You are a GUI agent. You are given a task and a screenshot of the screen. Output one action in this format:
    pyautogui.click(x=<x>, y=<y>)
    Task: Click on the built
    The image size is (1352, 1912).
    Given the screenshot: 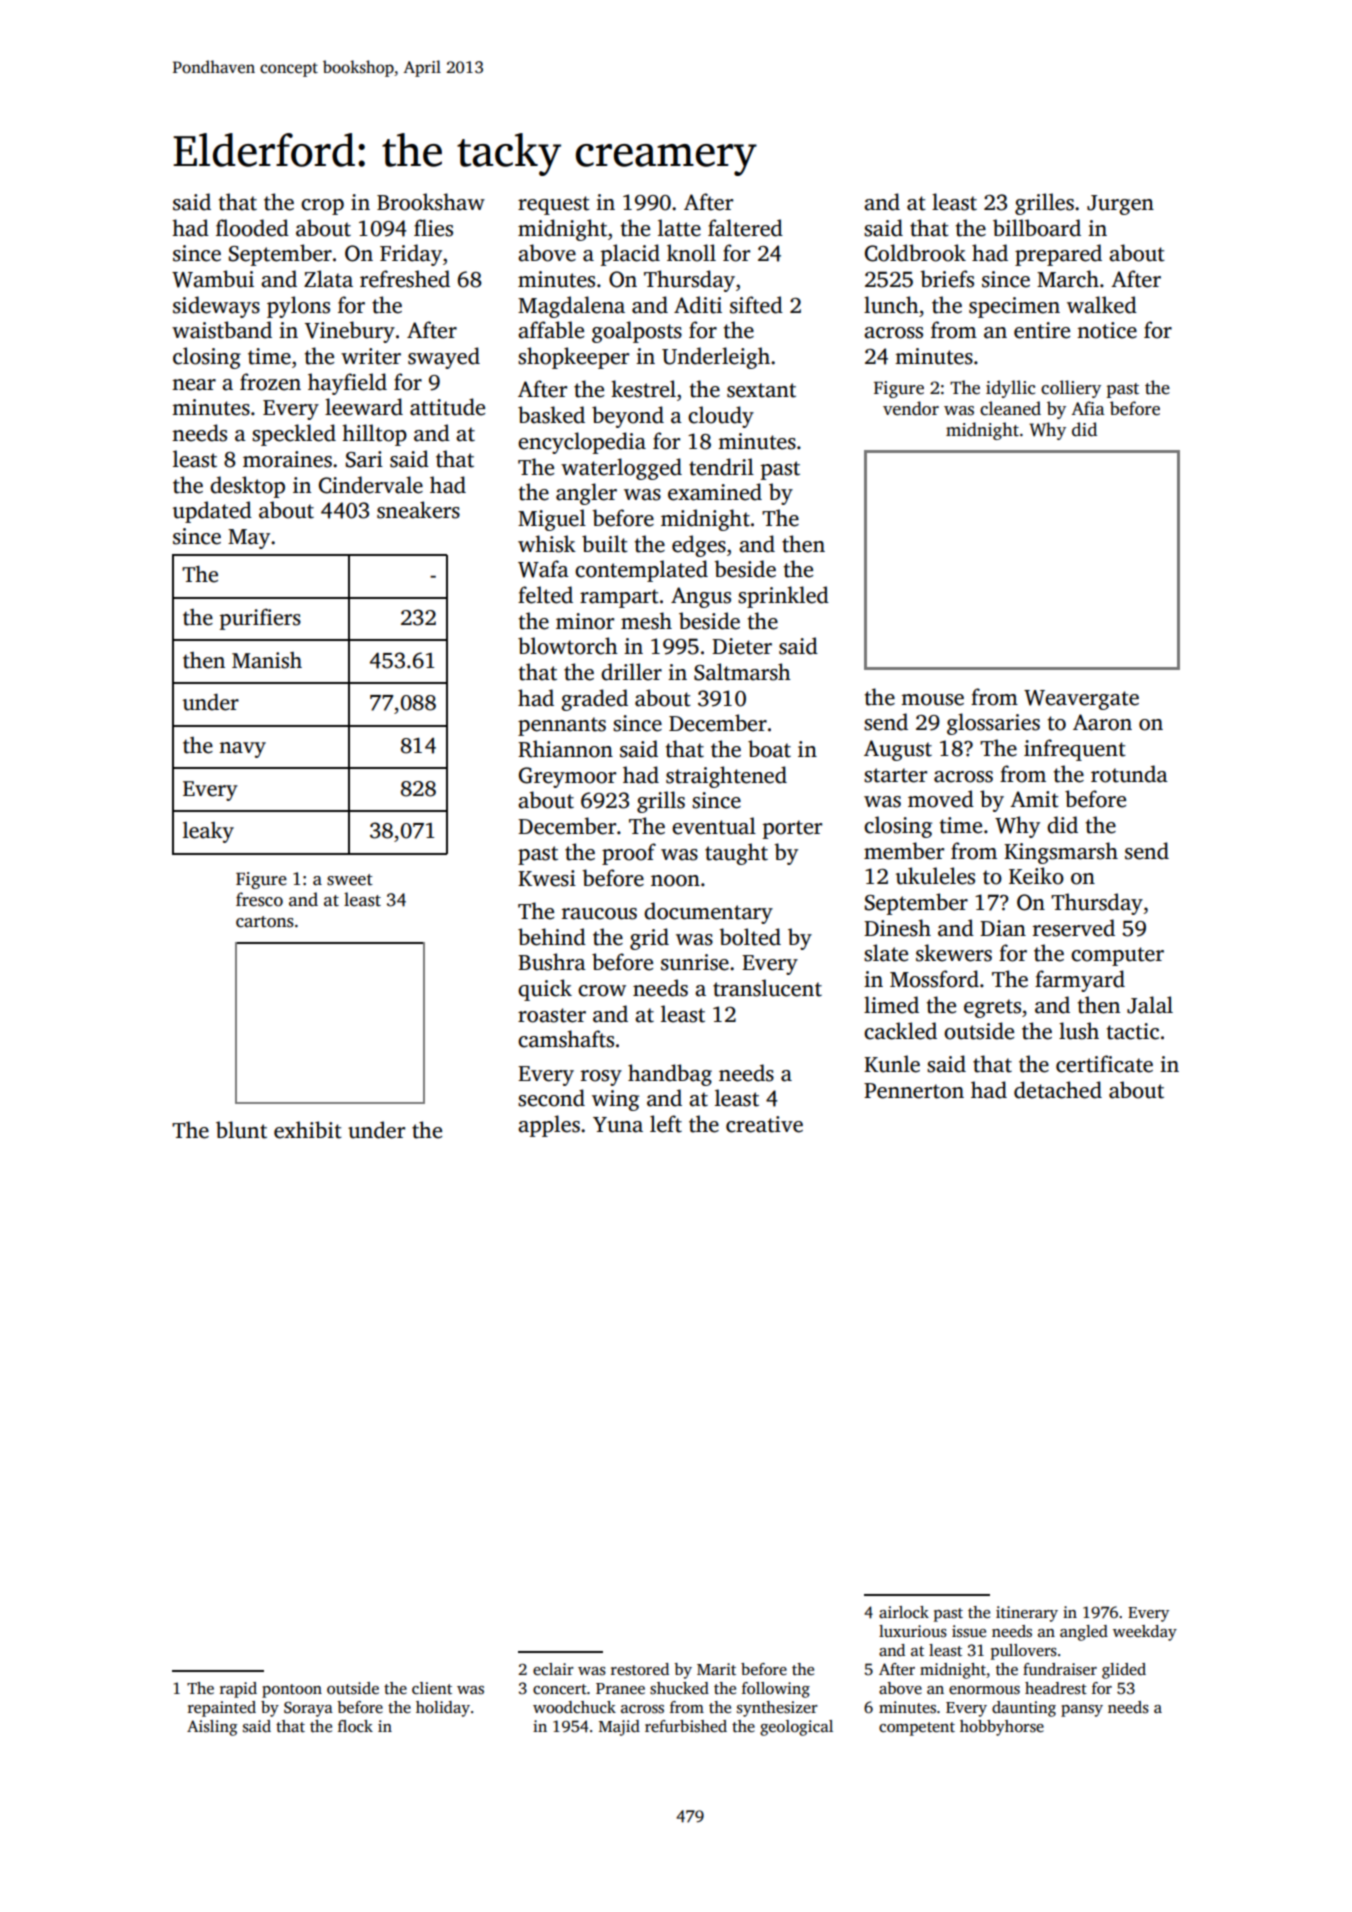 What is the action you would take?
    pyautogui.click(x=605, y=544)
